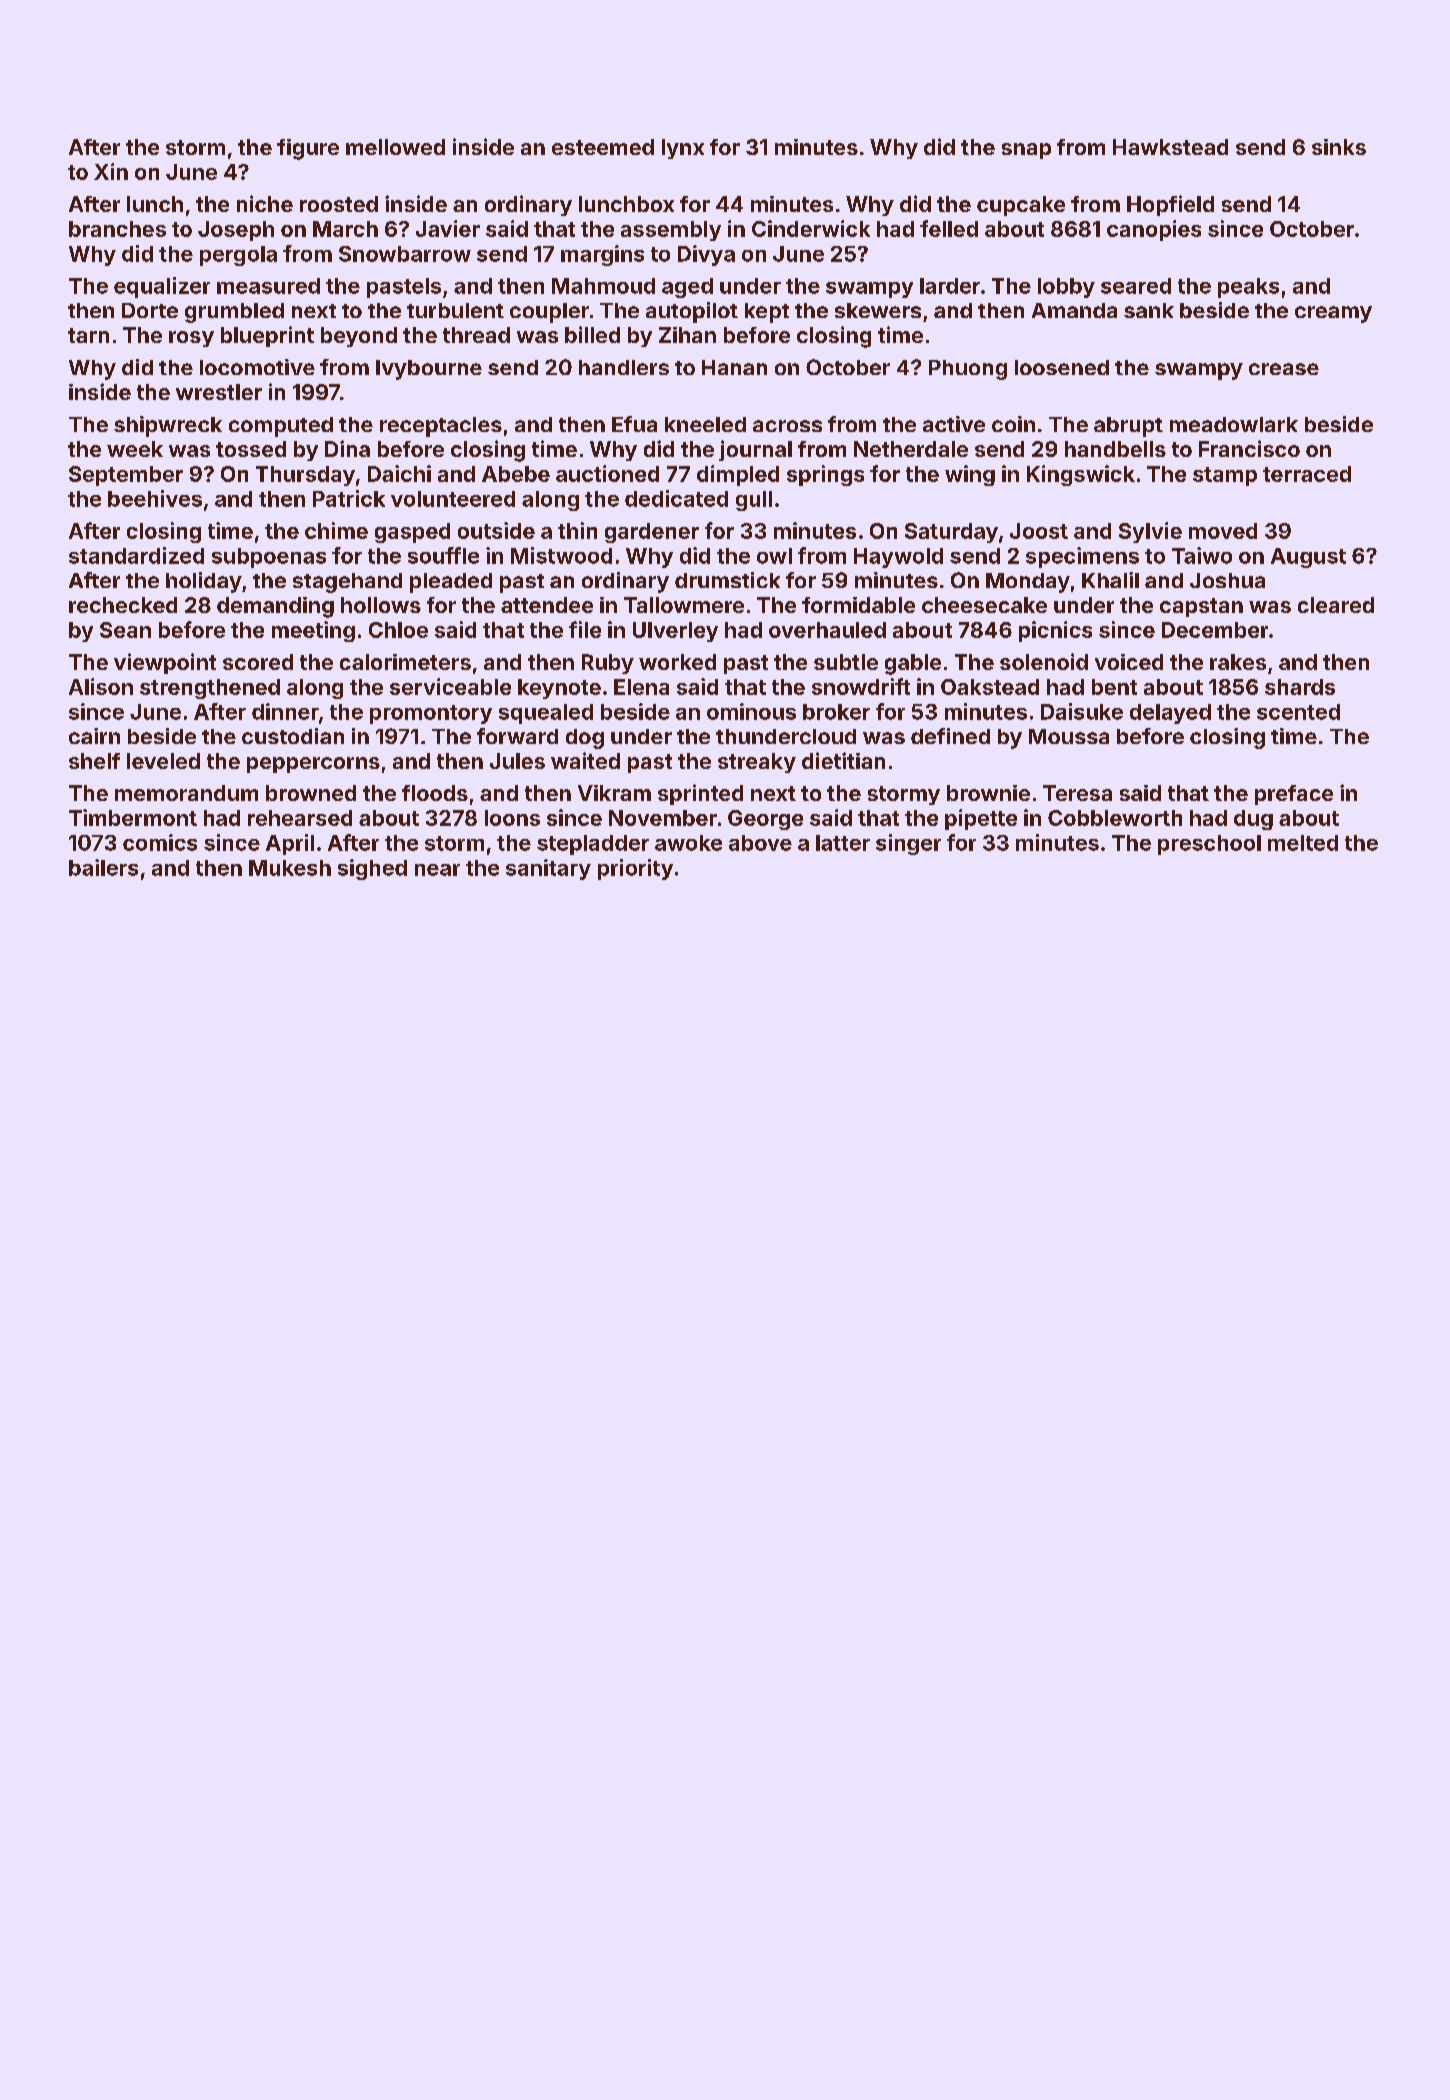 This screenshot has width=1450, height=2100. What do you see at coordinates (1066, 288) in the screenshot?
I see `lobby` at bounding box center [1066, 288].
